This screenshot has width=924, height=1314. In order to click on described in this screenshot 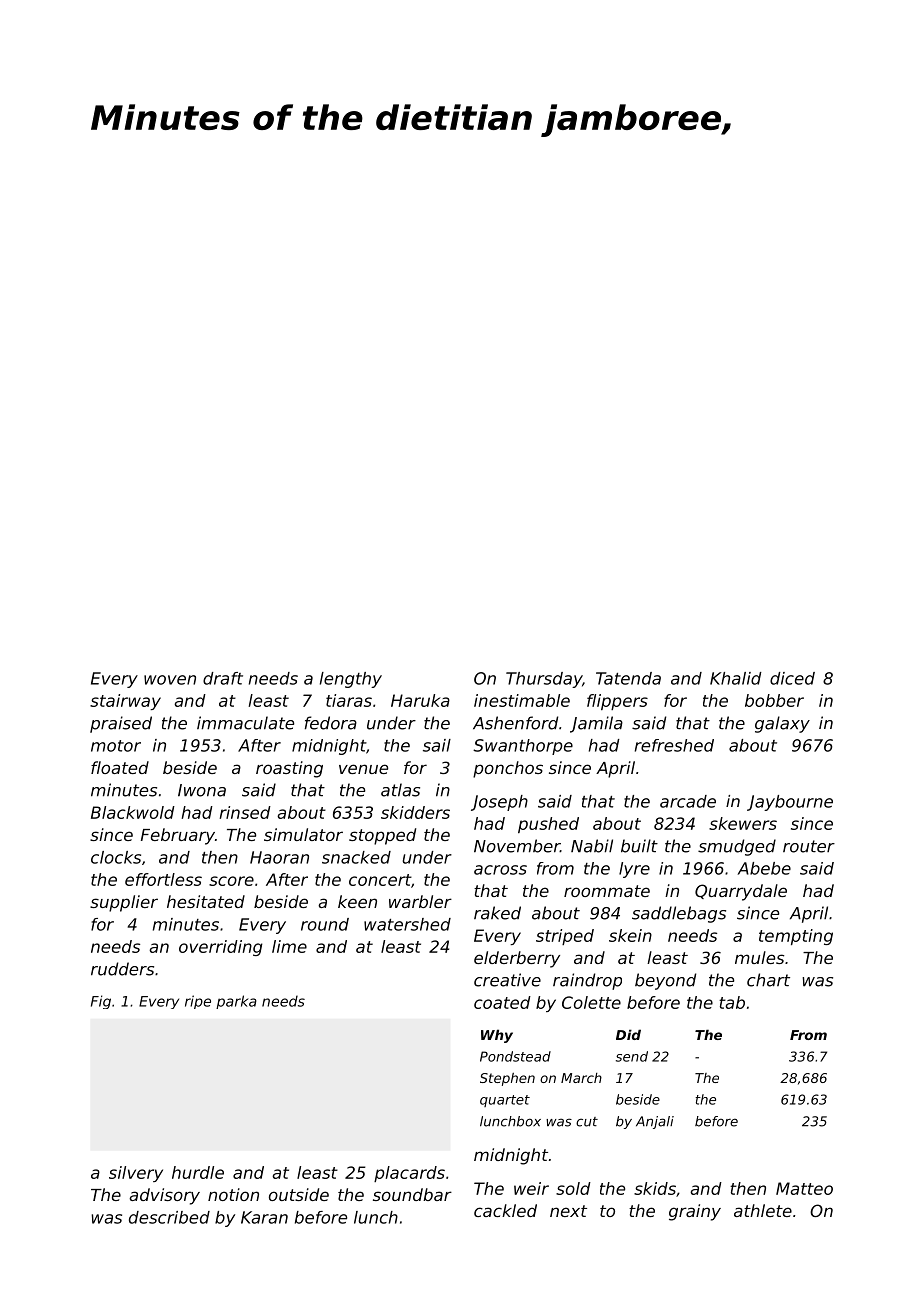, I will do `click(169, 1217)`.
